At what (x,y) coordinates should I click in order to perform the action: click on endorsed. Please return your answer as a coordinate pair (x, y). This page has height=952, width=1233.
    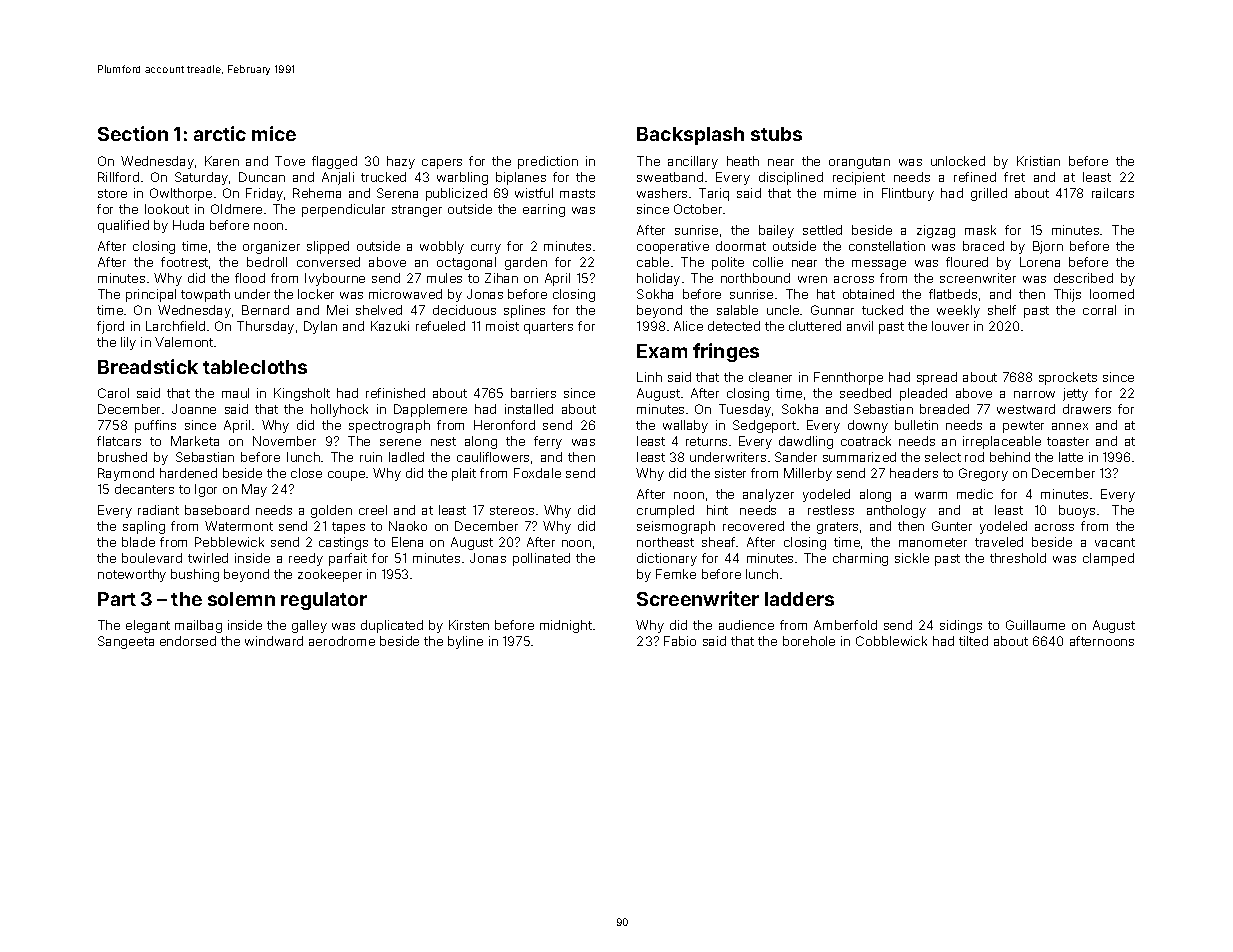
    Looking at the image, I should click on (188, 641).
